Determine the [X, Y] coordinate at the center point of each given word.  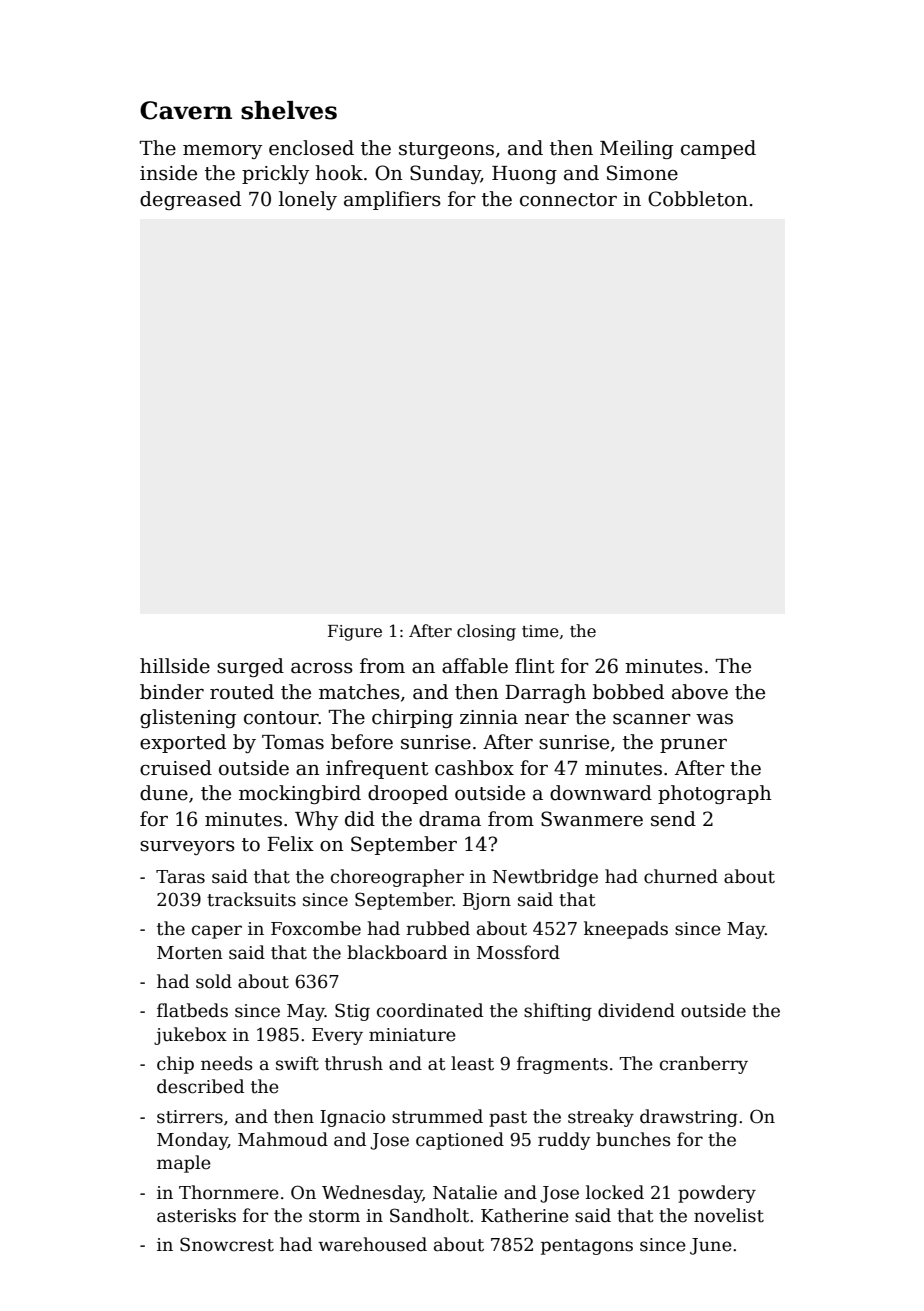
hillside [175, 666]
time [540, 631]
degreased [190, 200]
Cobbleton [698, 199]
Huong [524, 175]
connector [568, 200]
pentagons [587, 1247]
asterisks [196, 1215]
